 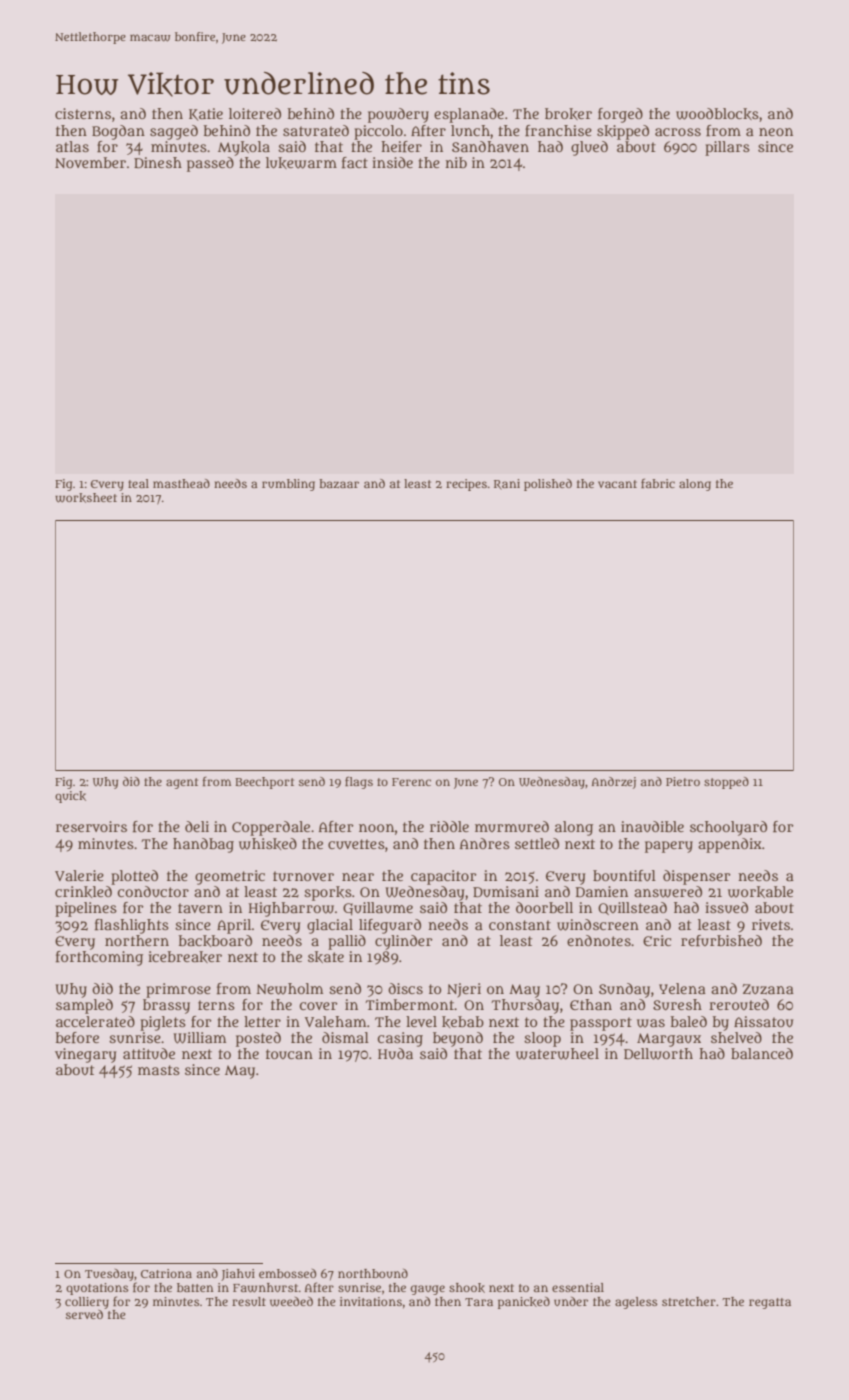 I want to click on atlas, so click(x=72, y=146).
